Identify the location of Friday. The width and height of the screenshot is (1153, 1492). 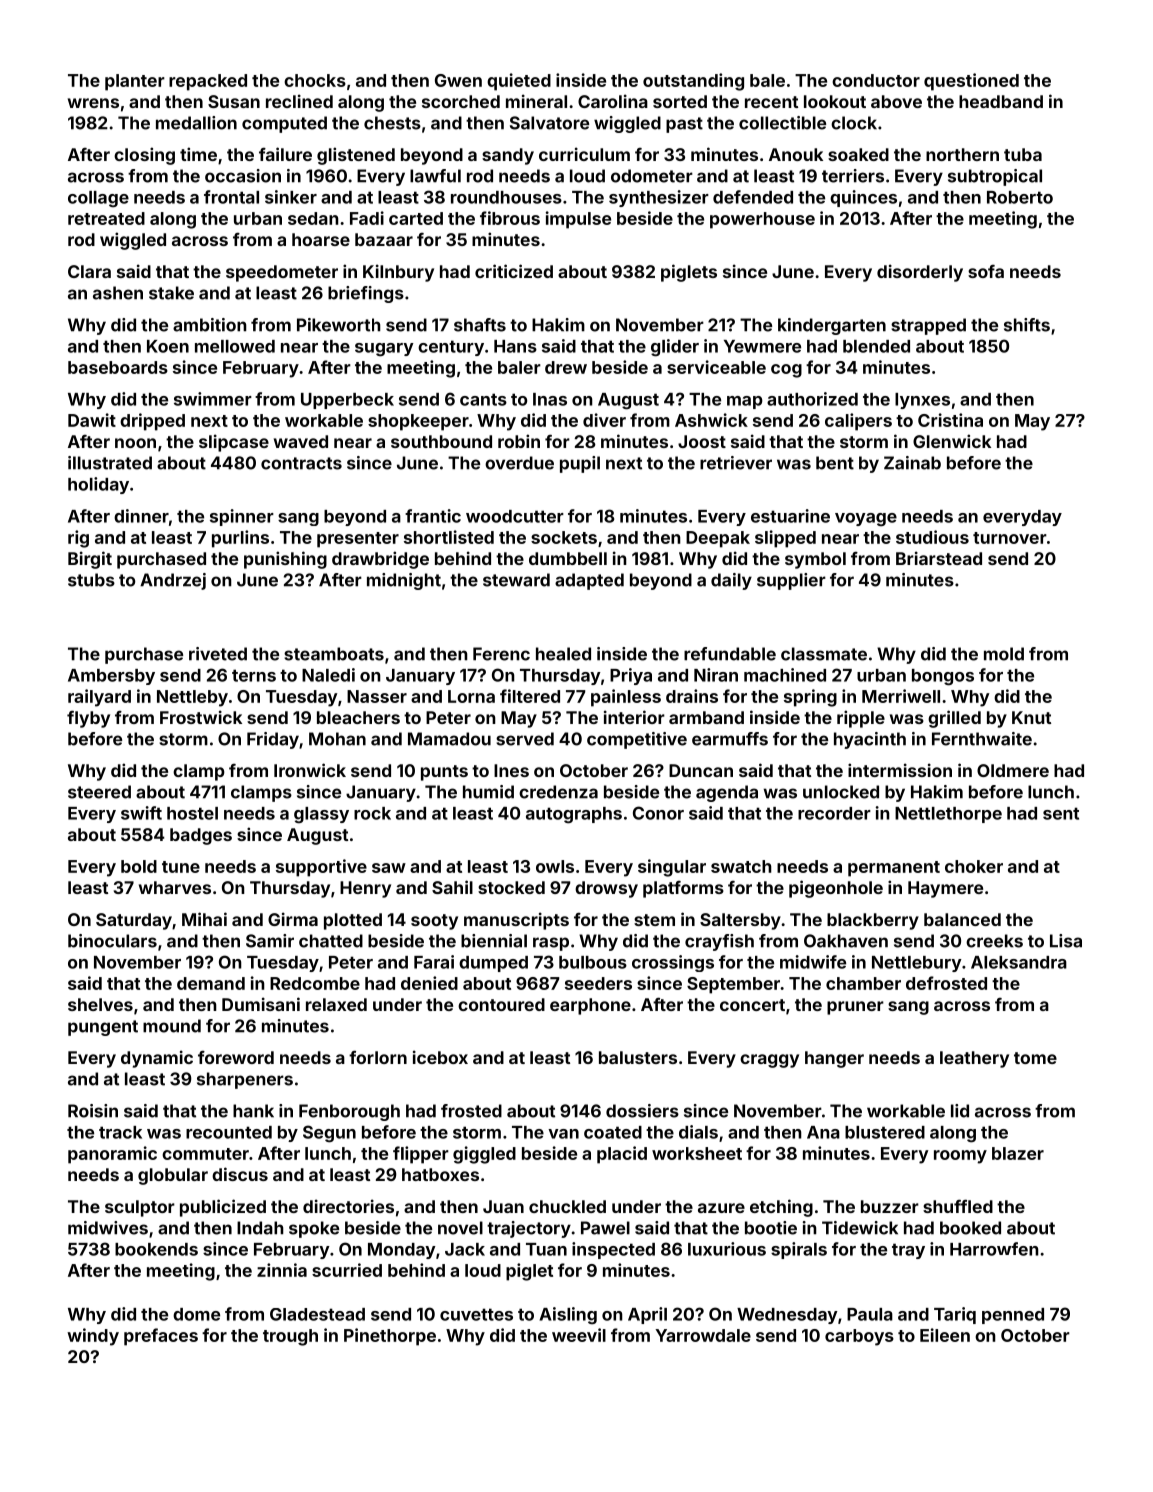
(273, 740).
